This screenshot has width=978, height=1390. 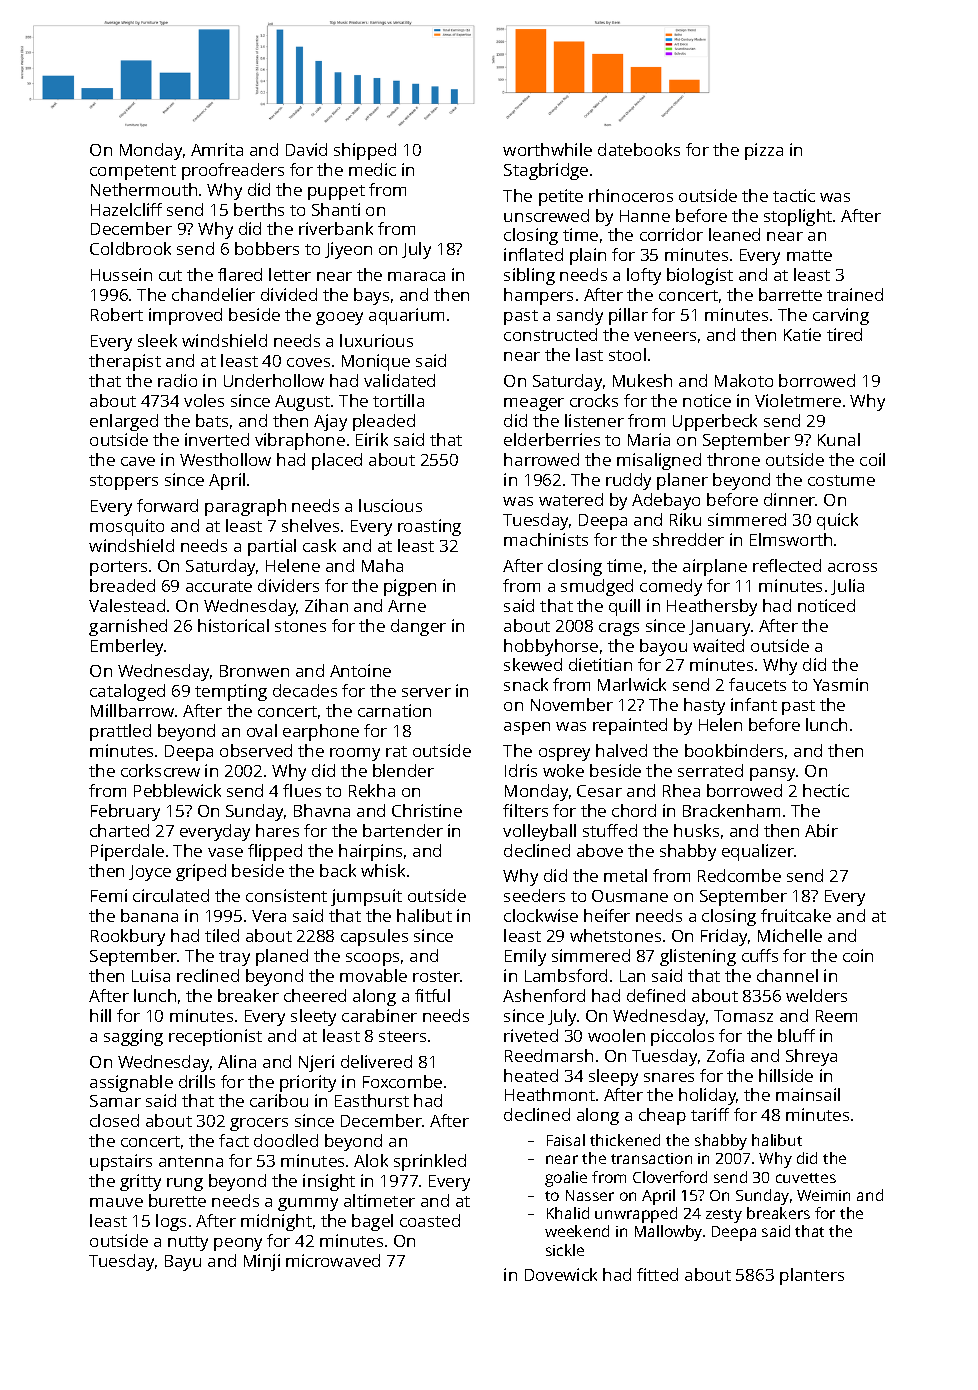 What do you see at coordinates (840, 684) in the screenshot?
I see `Yasmin` at bounding box center [840, 684].
